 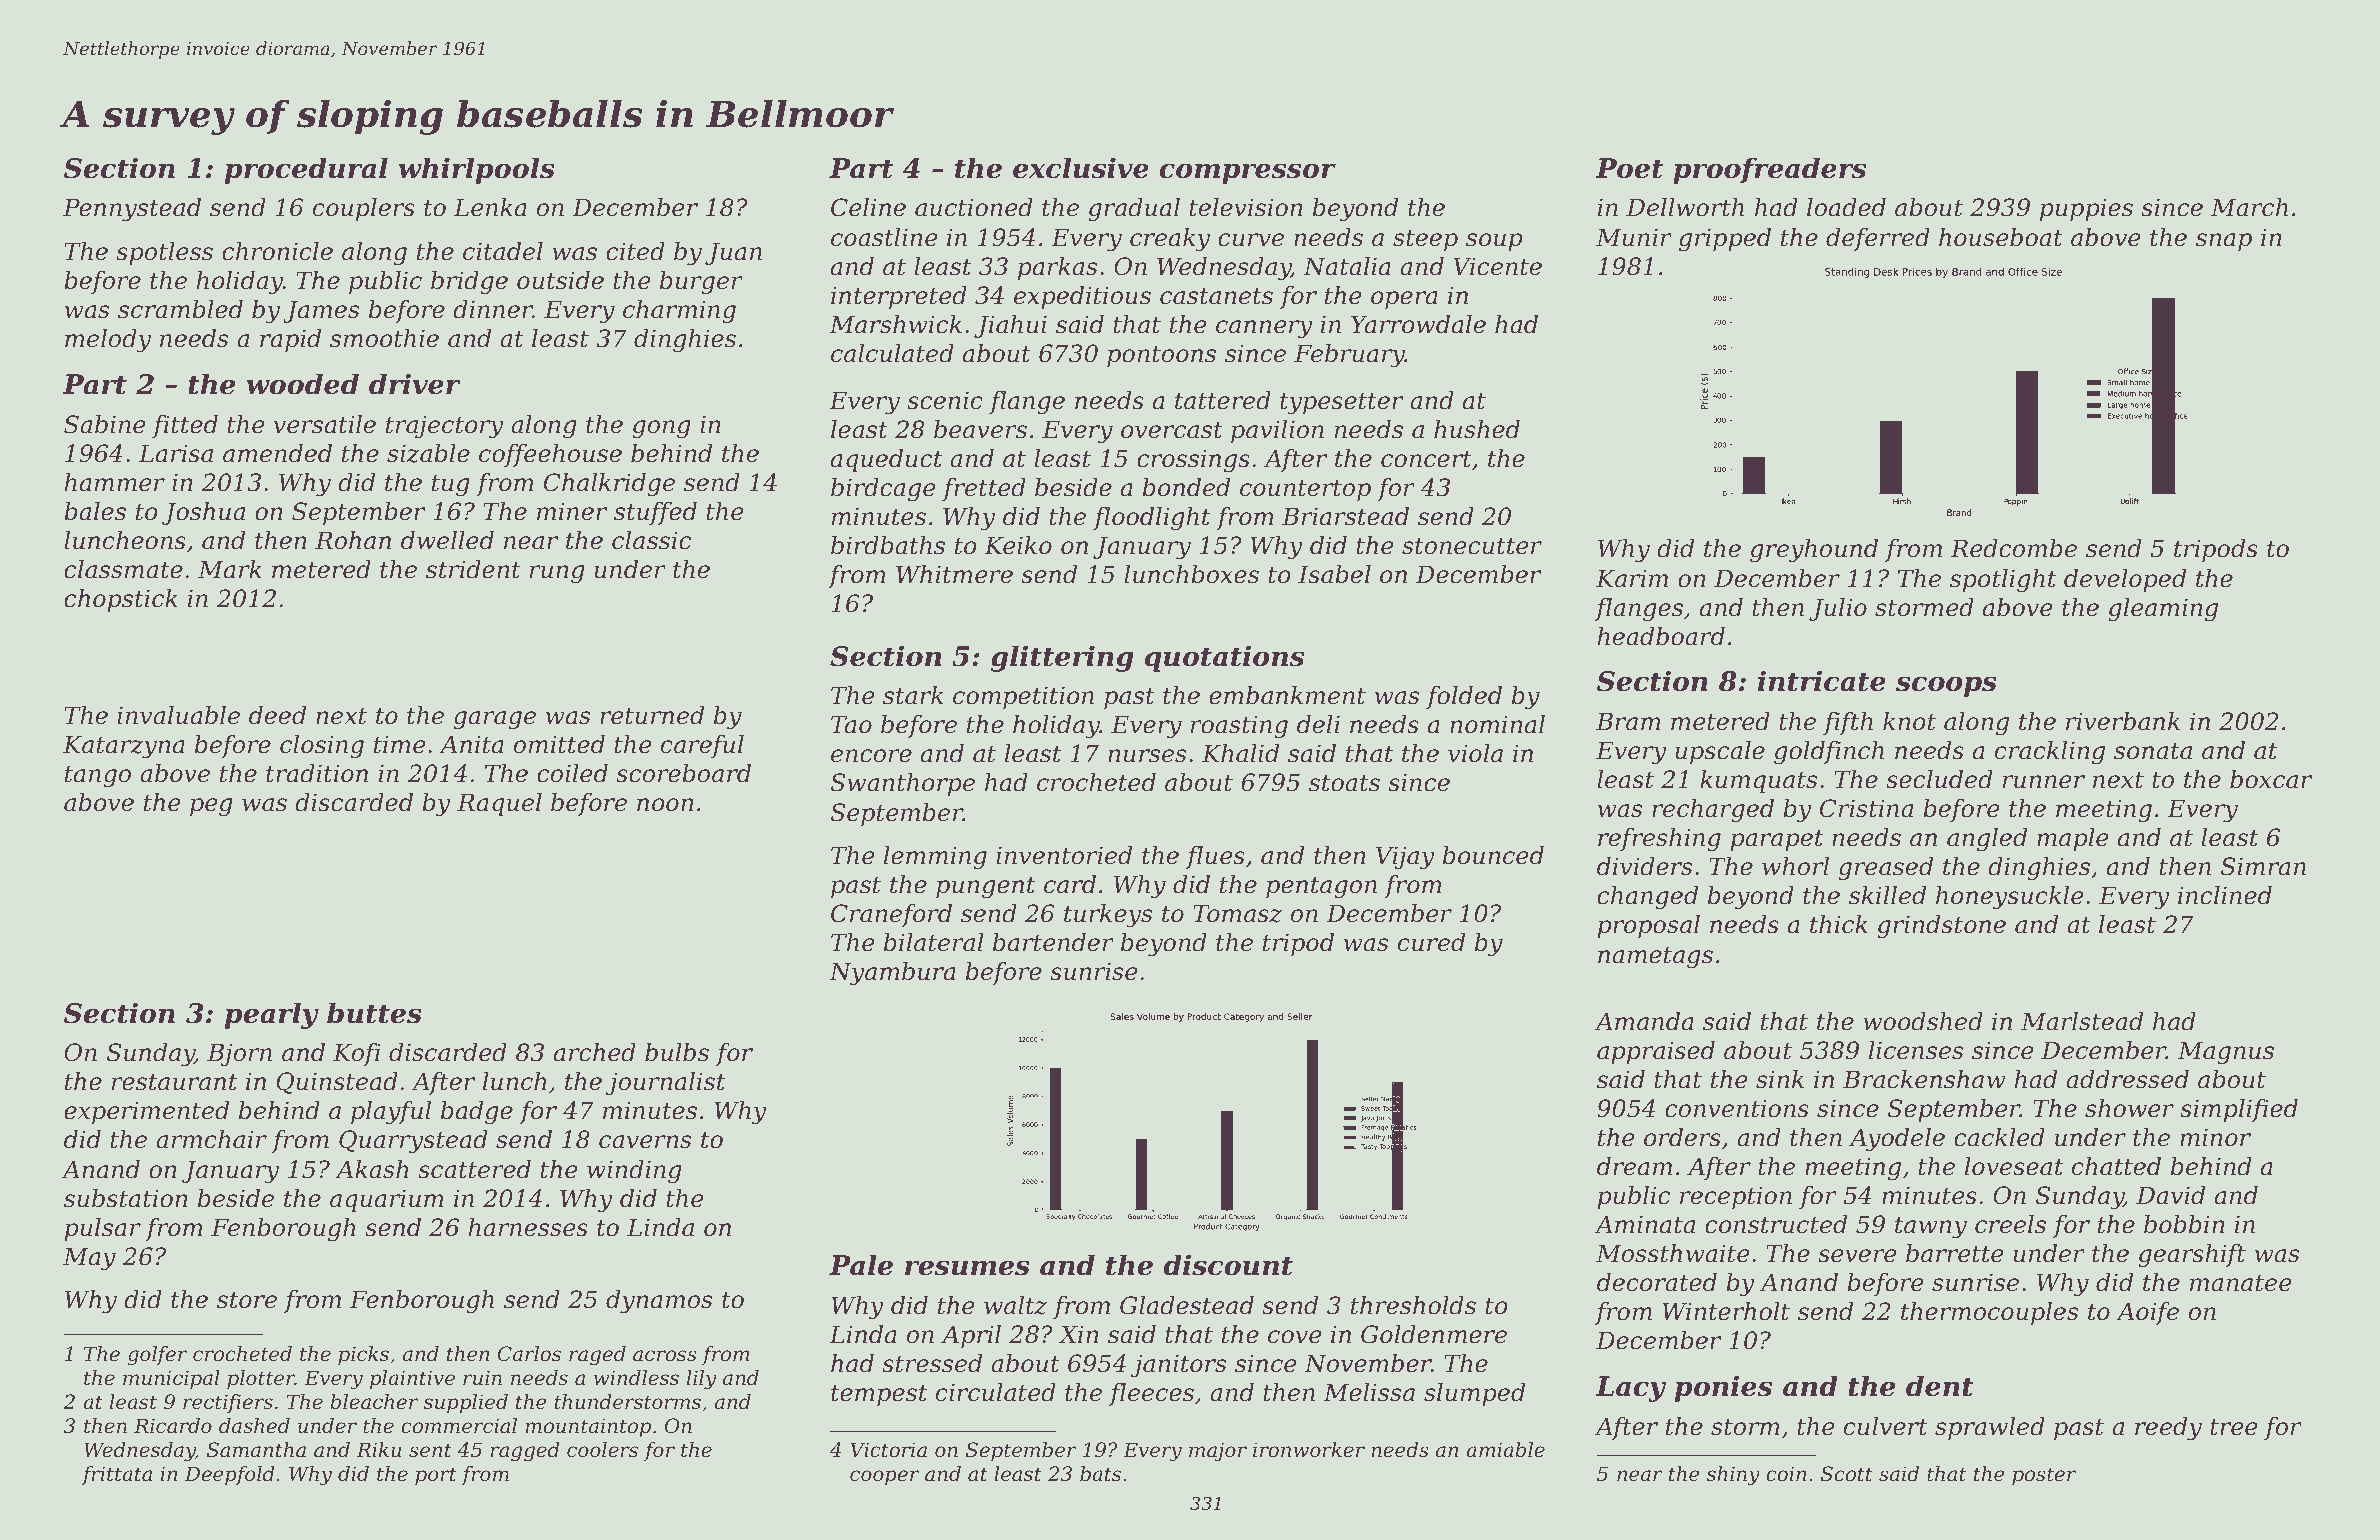 I want to click on peg, so click(x=211, y=807).
